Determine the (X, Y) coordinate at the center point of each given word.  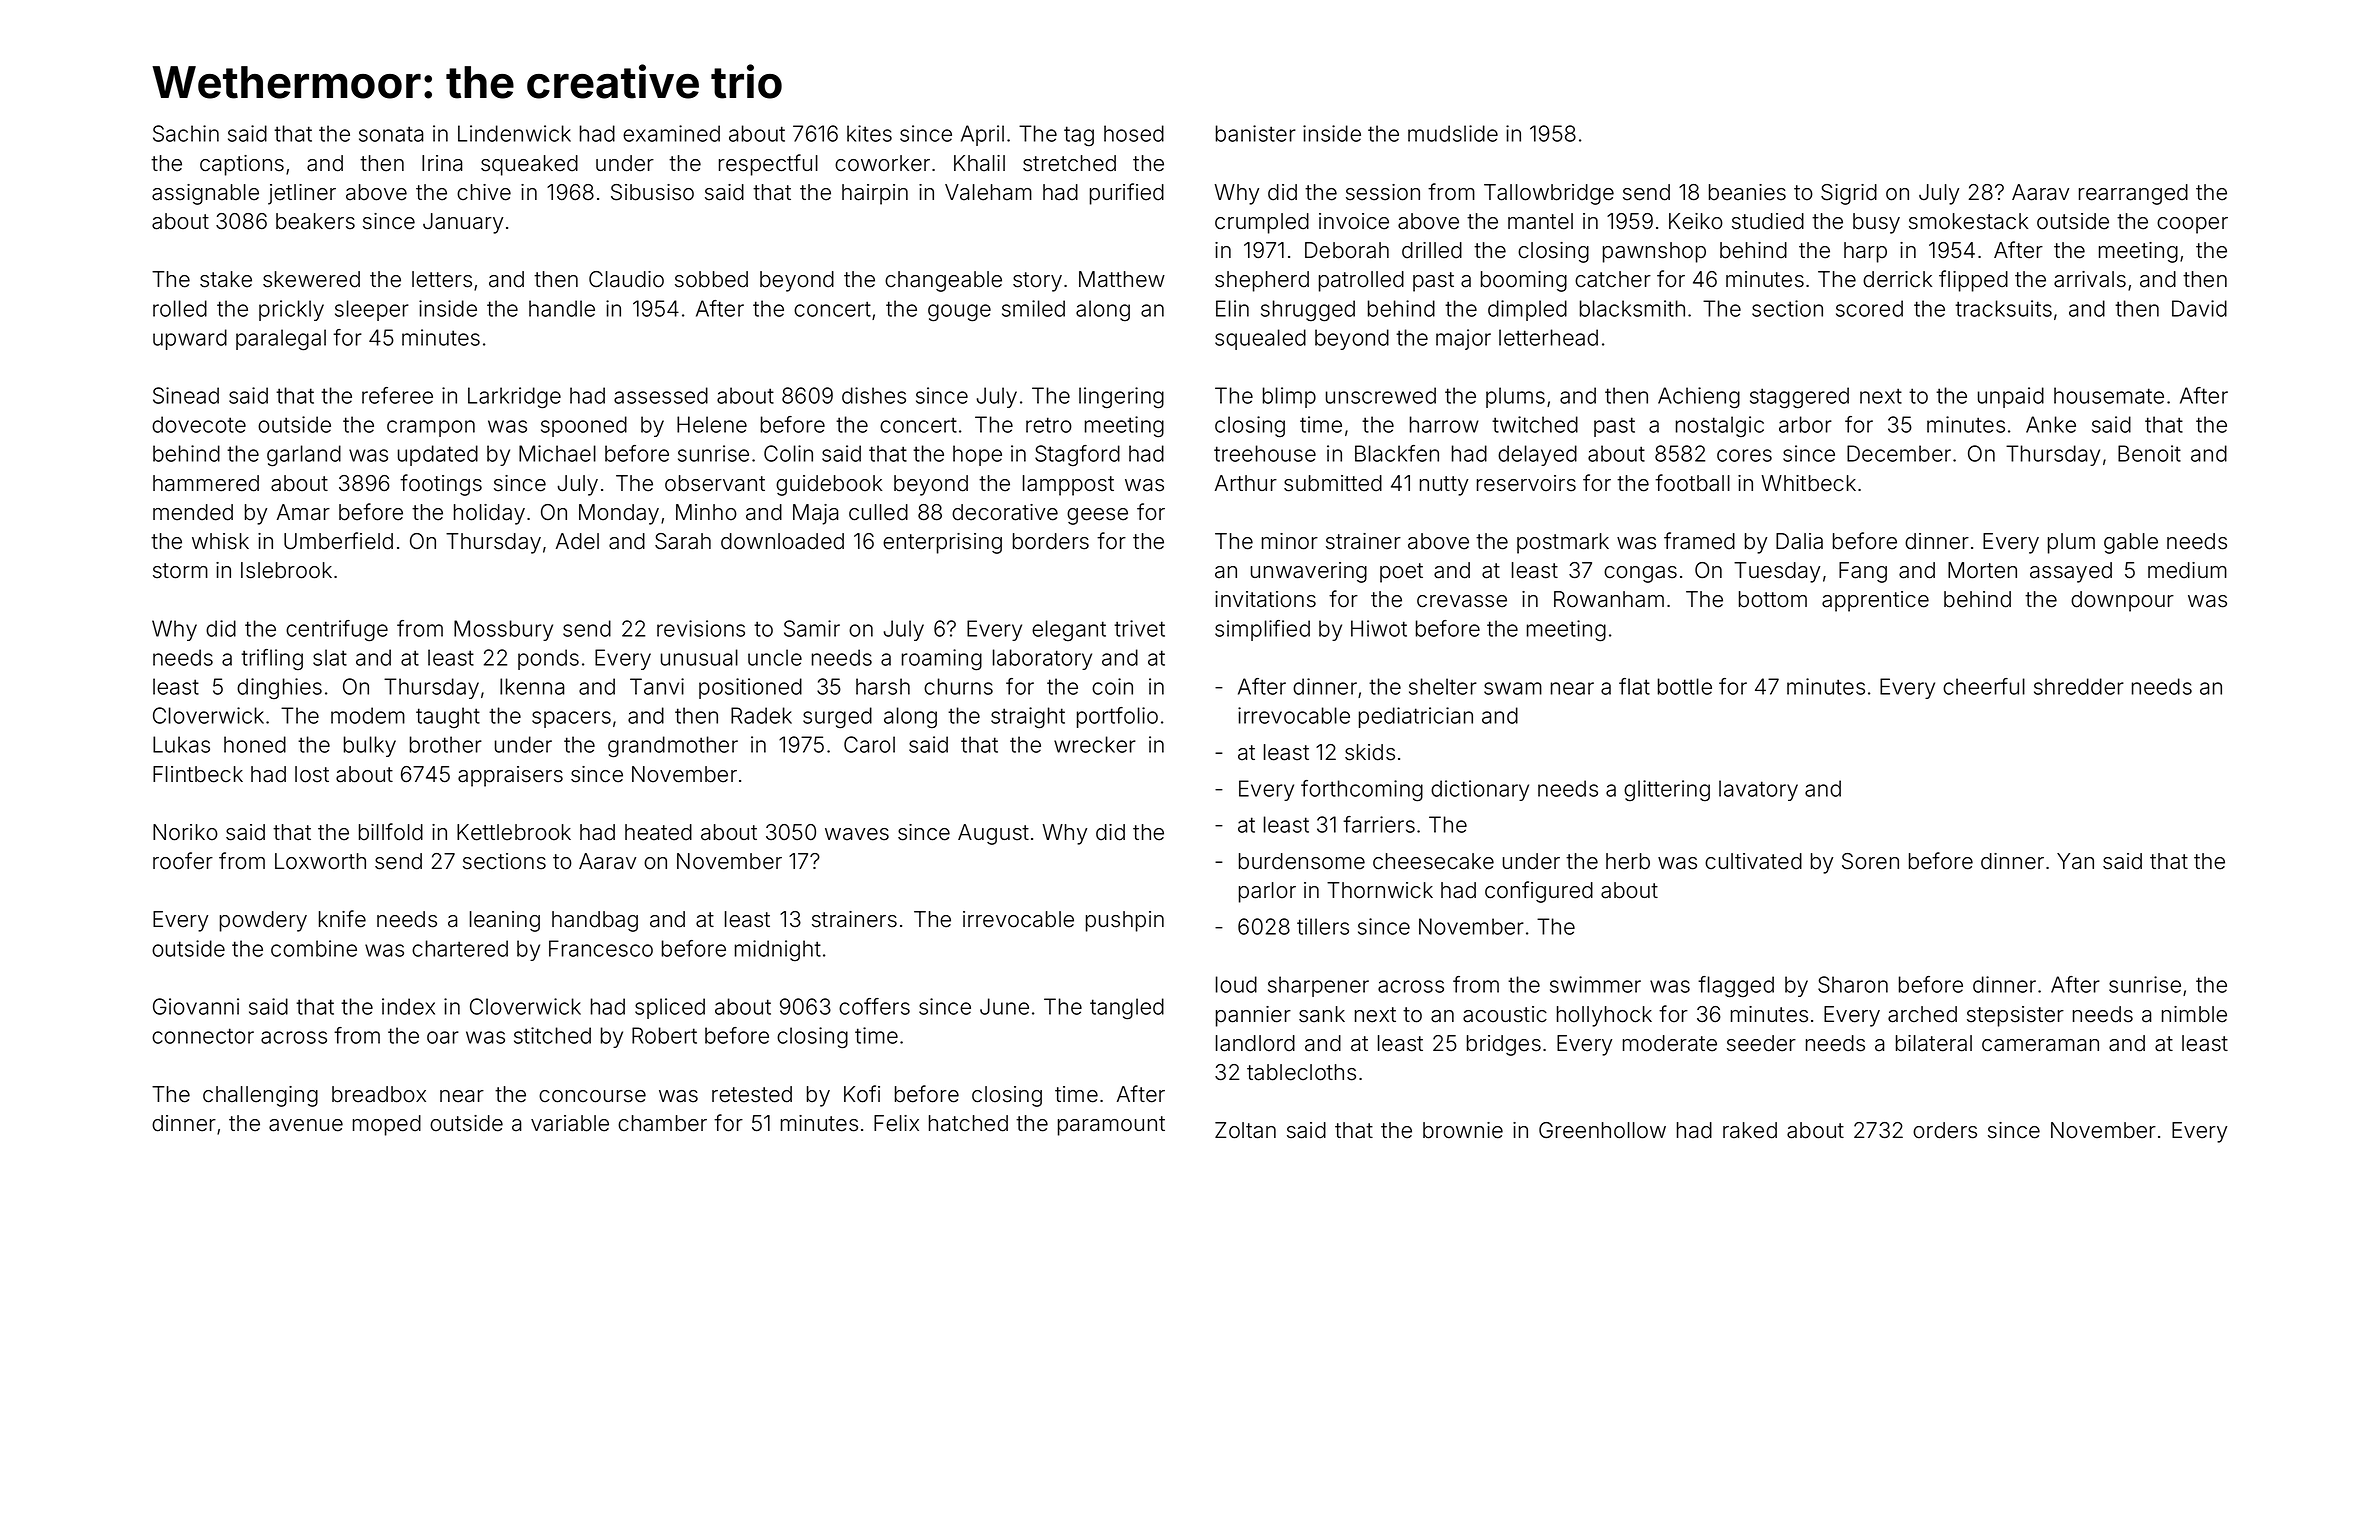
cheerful (1984, 686)
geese (1097, 516)
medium (2187, 570)
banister (1256, 133)
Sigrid (1849, 194)
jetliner (302, 194)
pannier (1253, 1016)
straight (1028, 718)
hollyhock (1604, 1016)
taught (448, 718)
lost (312, 774)
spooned (584, 426)
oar (443, 1037)
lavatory (1758, 790)
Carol (869, 744)
